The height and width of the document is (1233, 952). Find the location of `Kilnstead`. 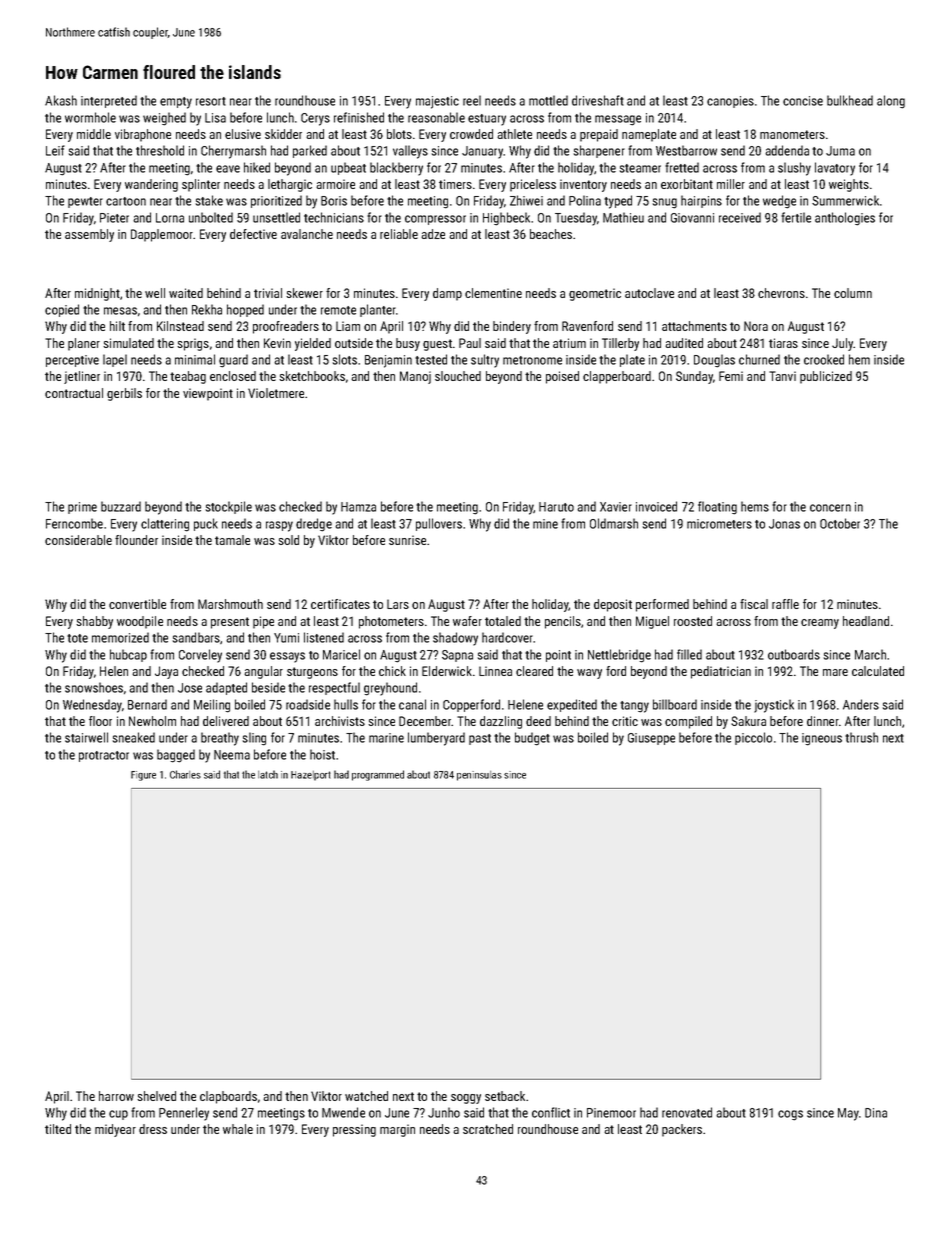

Kilnstead is located at coordinates (180, 326).
